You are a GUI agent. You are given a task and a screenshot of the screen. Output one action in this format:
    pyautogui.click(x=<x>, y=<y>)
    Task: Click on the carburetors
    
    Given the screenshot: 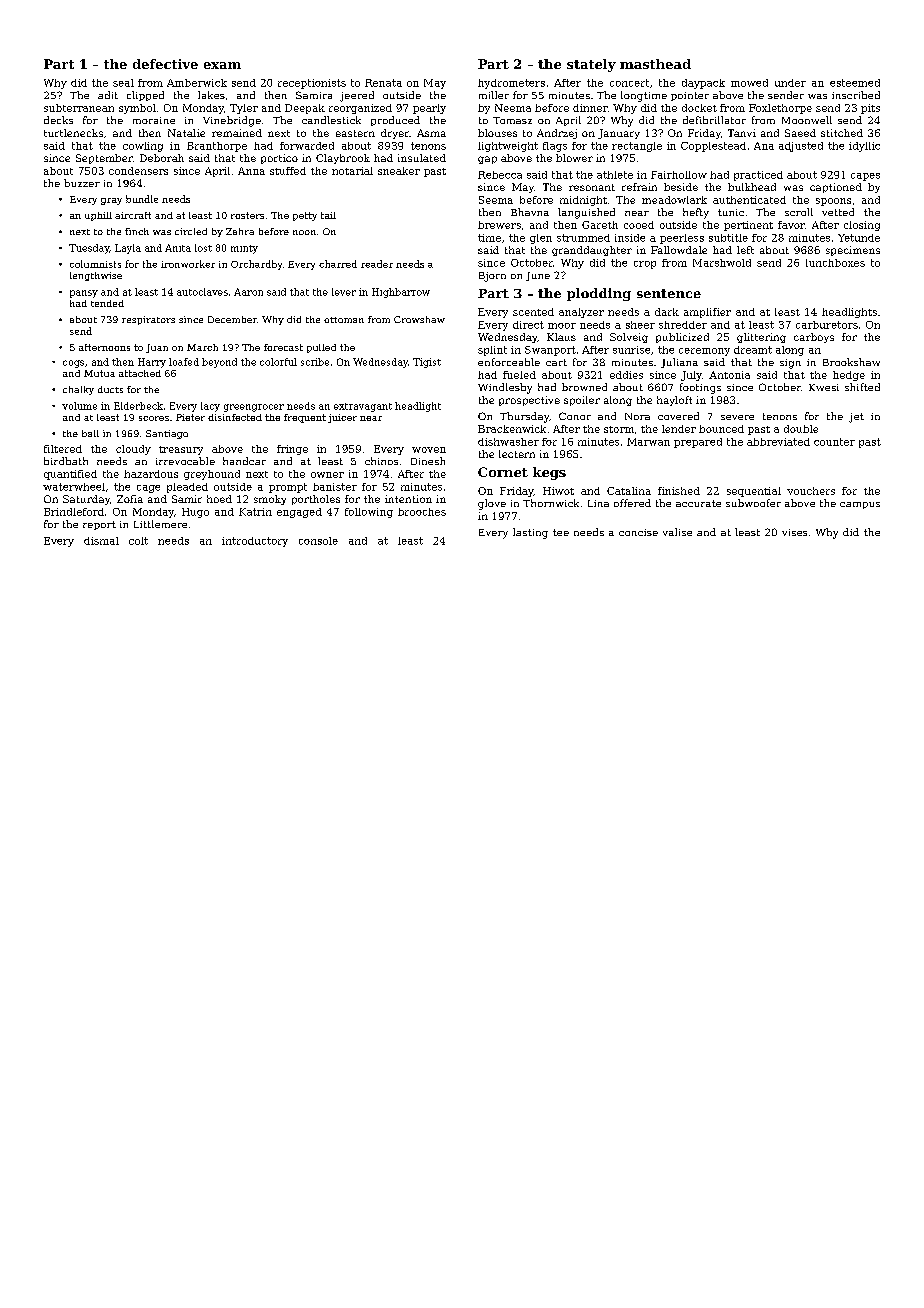 What is the action you would take?
    pyautogui.click(x=827, y=325)
